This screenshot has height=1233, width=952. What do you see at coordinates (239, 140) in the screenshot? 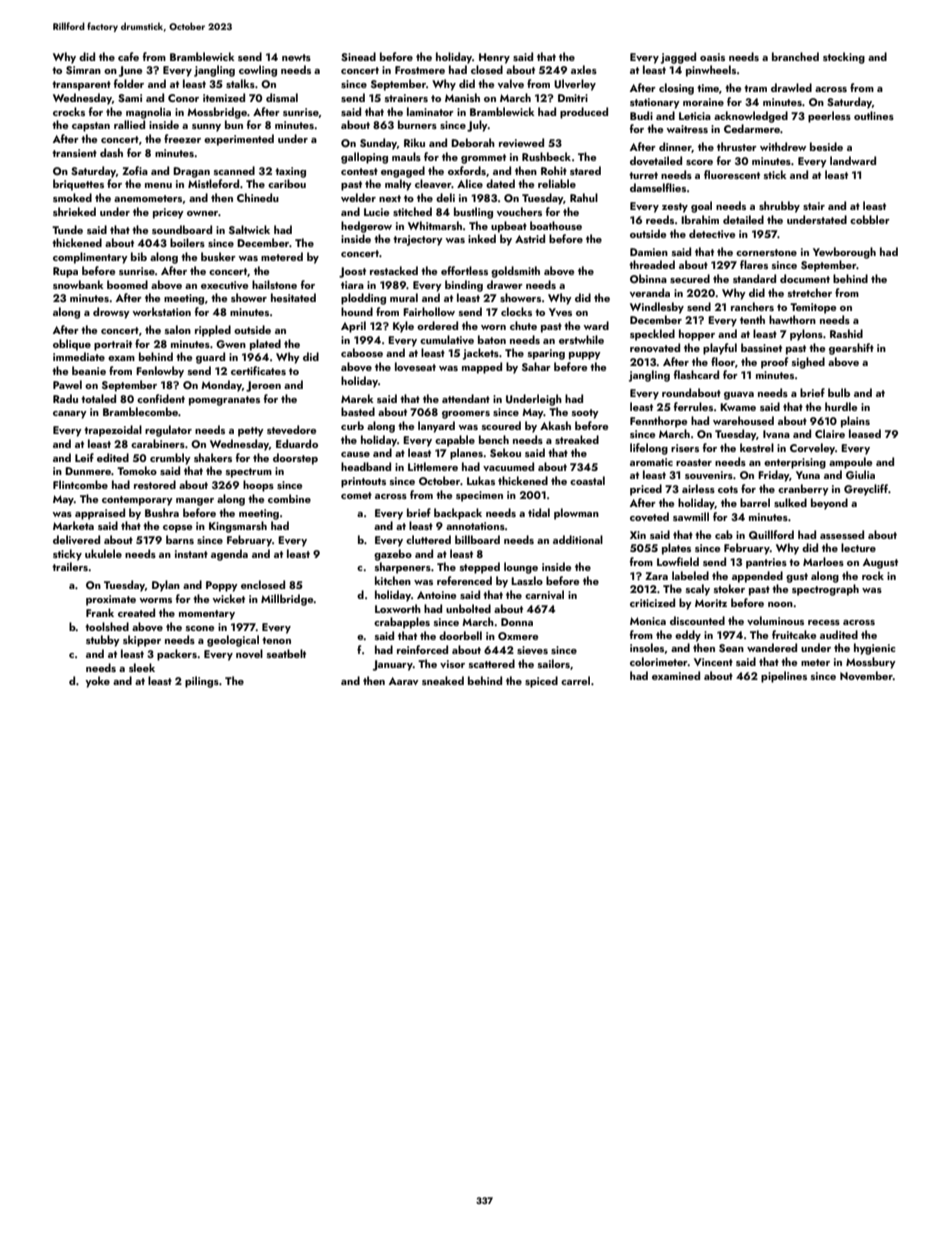
I see `experimented` at bounding box center [239, 140].
